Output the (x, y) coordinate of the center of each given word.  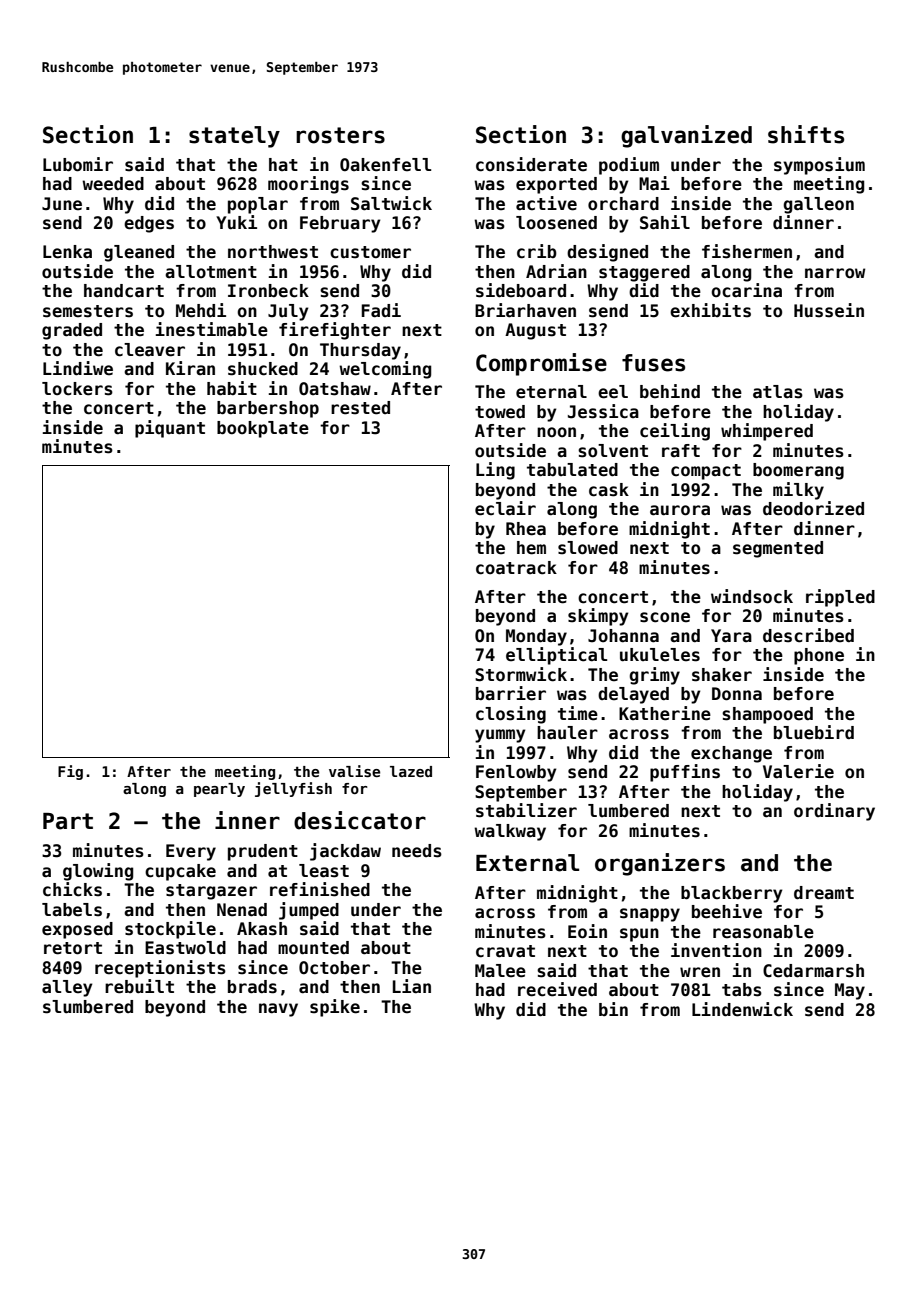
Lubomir (78, 164)
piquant (170, 429)
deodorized (813, 508)
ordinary (834, 812)
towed (500, 412)
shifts (806, 134)
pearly (219, 790)
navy (278, 1010)
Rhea (526, 529)
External (527, 863)
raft (681, 450)
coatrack (516, 568)
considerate (531, 164)
